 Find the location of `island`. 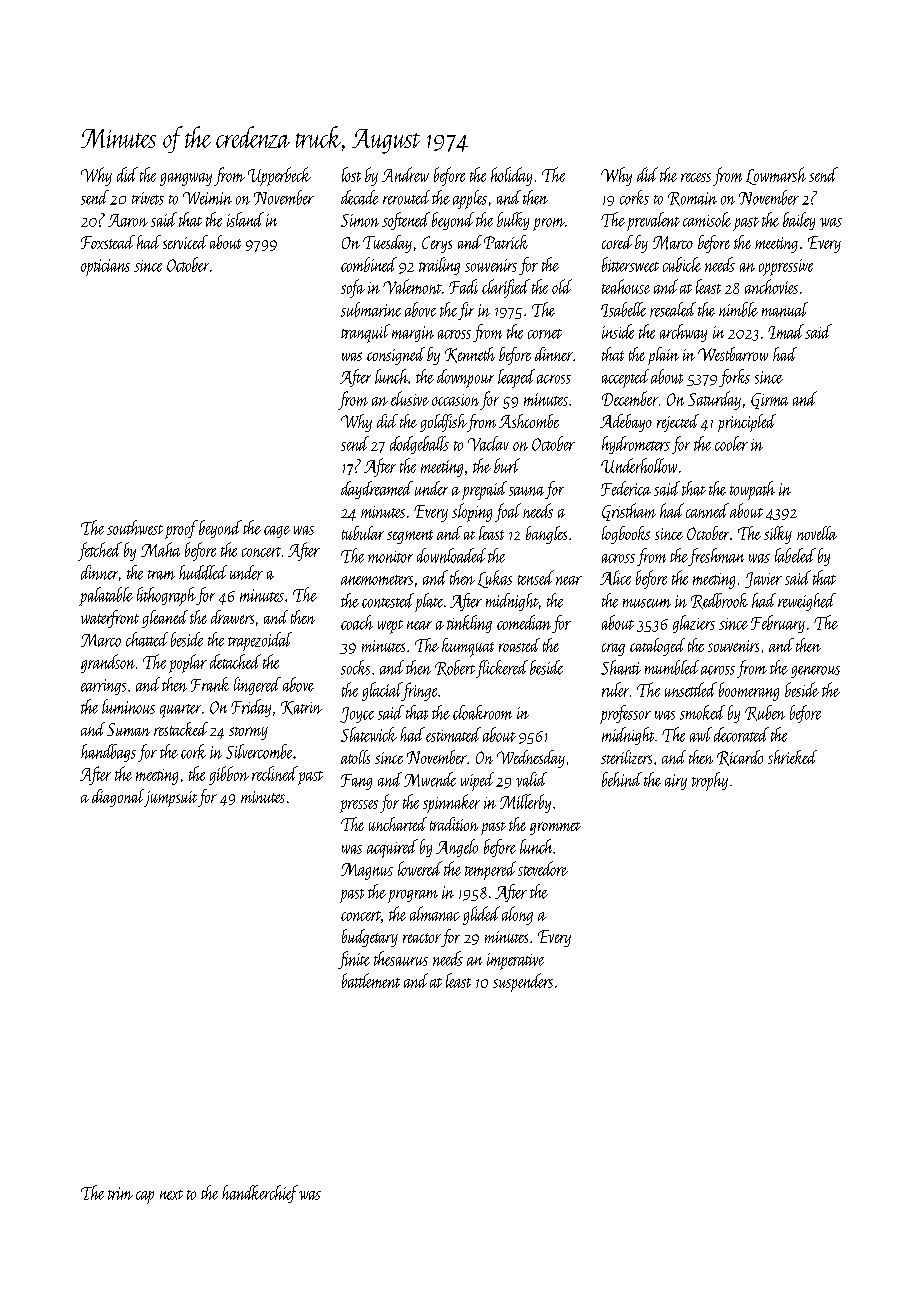

island is located at coordinates (245, 219).
